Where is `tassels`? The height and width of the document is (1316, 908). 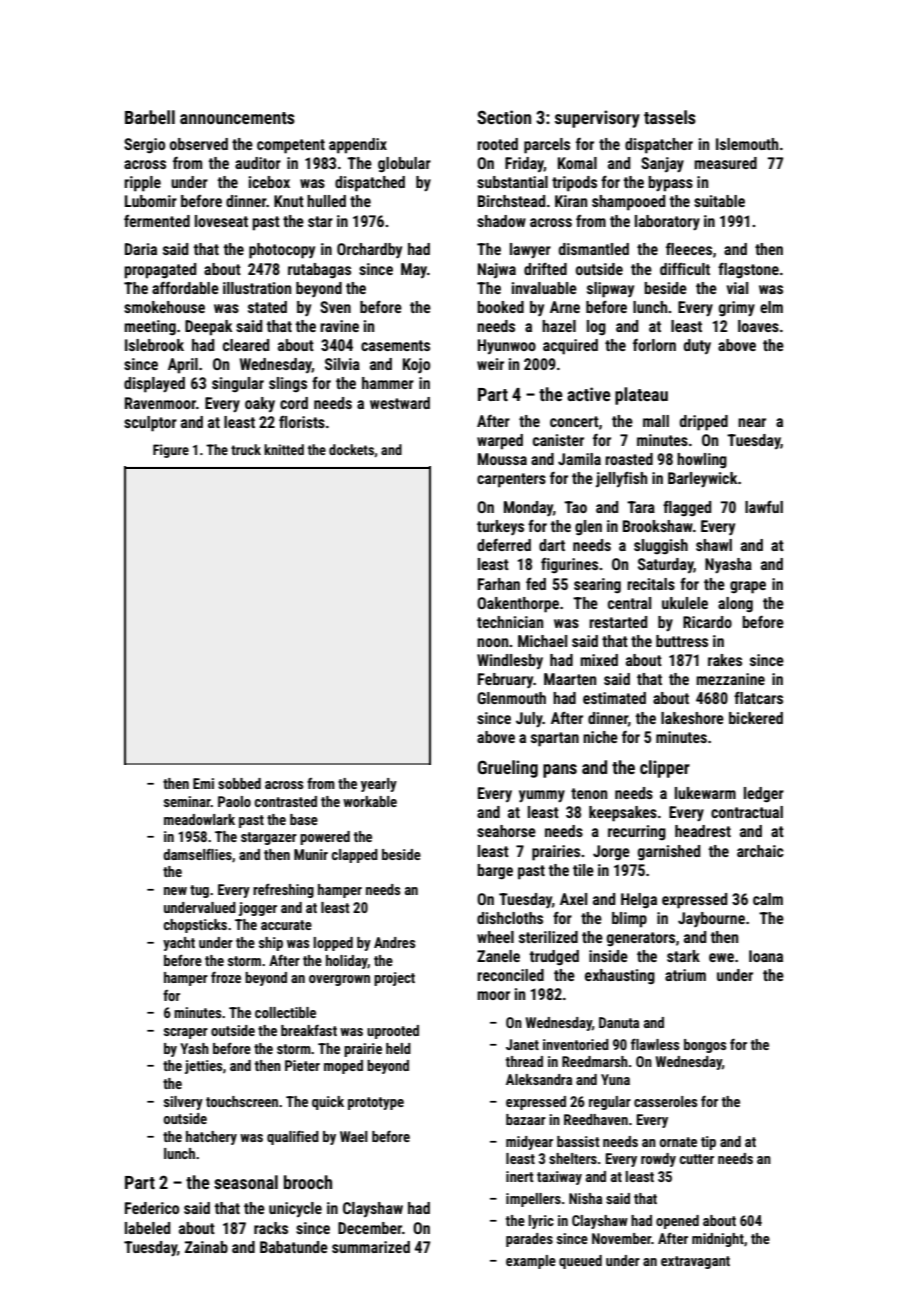 tassels is located at coordinates (670, 117).
